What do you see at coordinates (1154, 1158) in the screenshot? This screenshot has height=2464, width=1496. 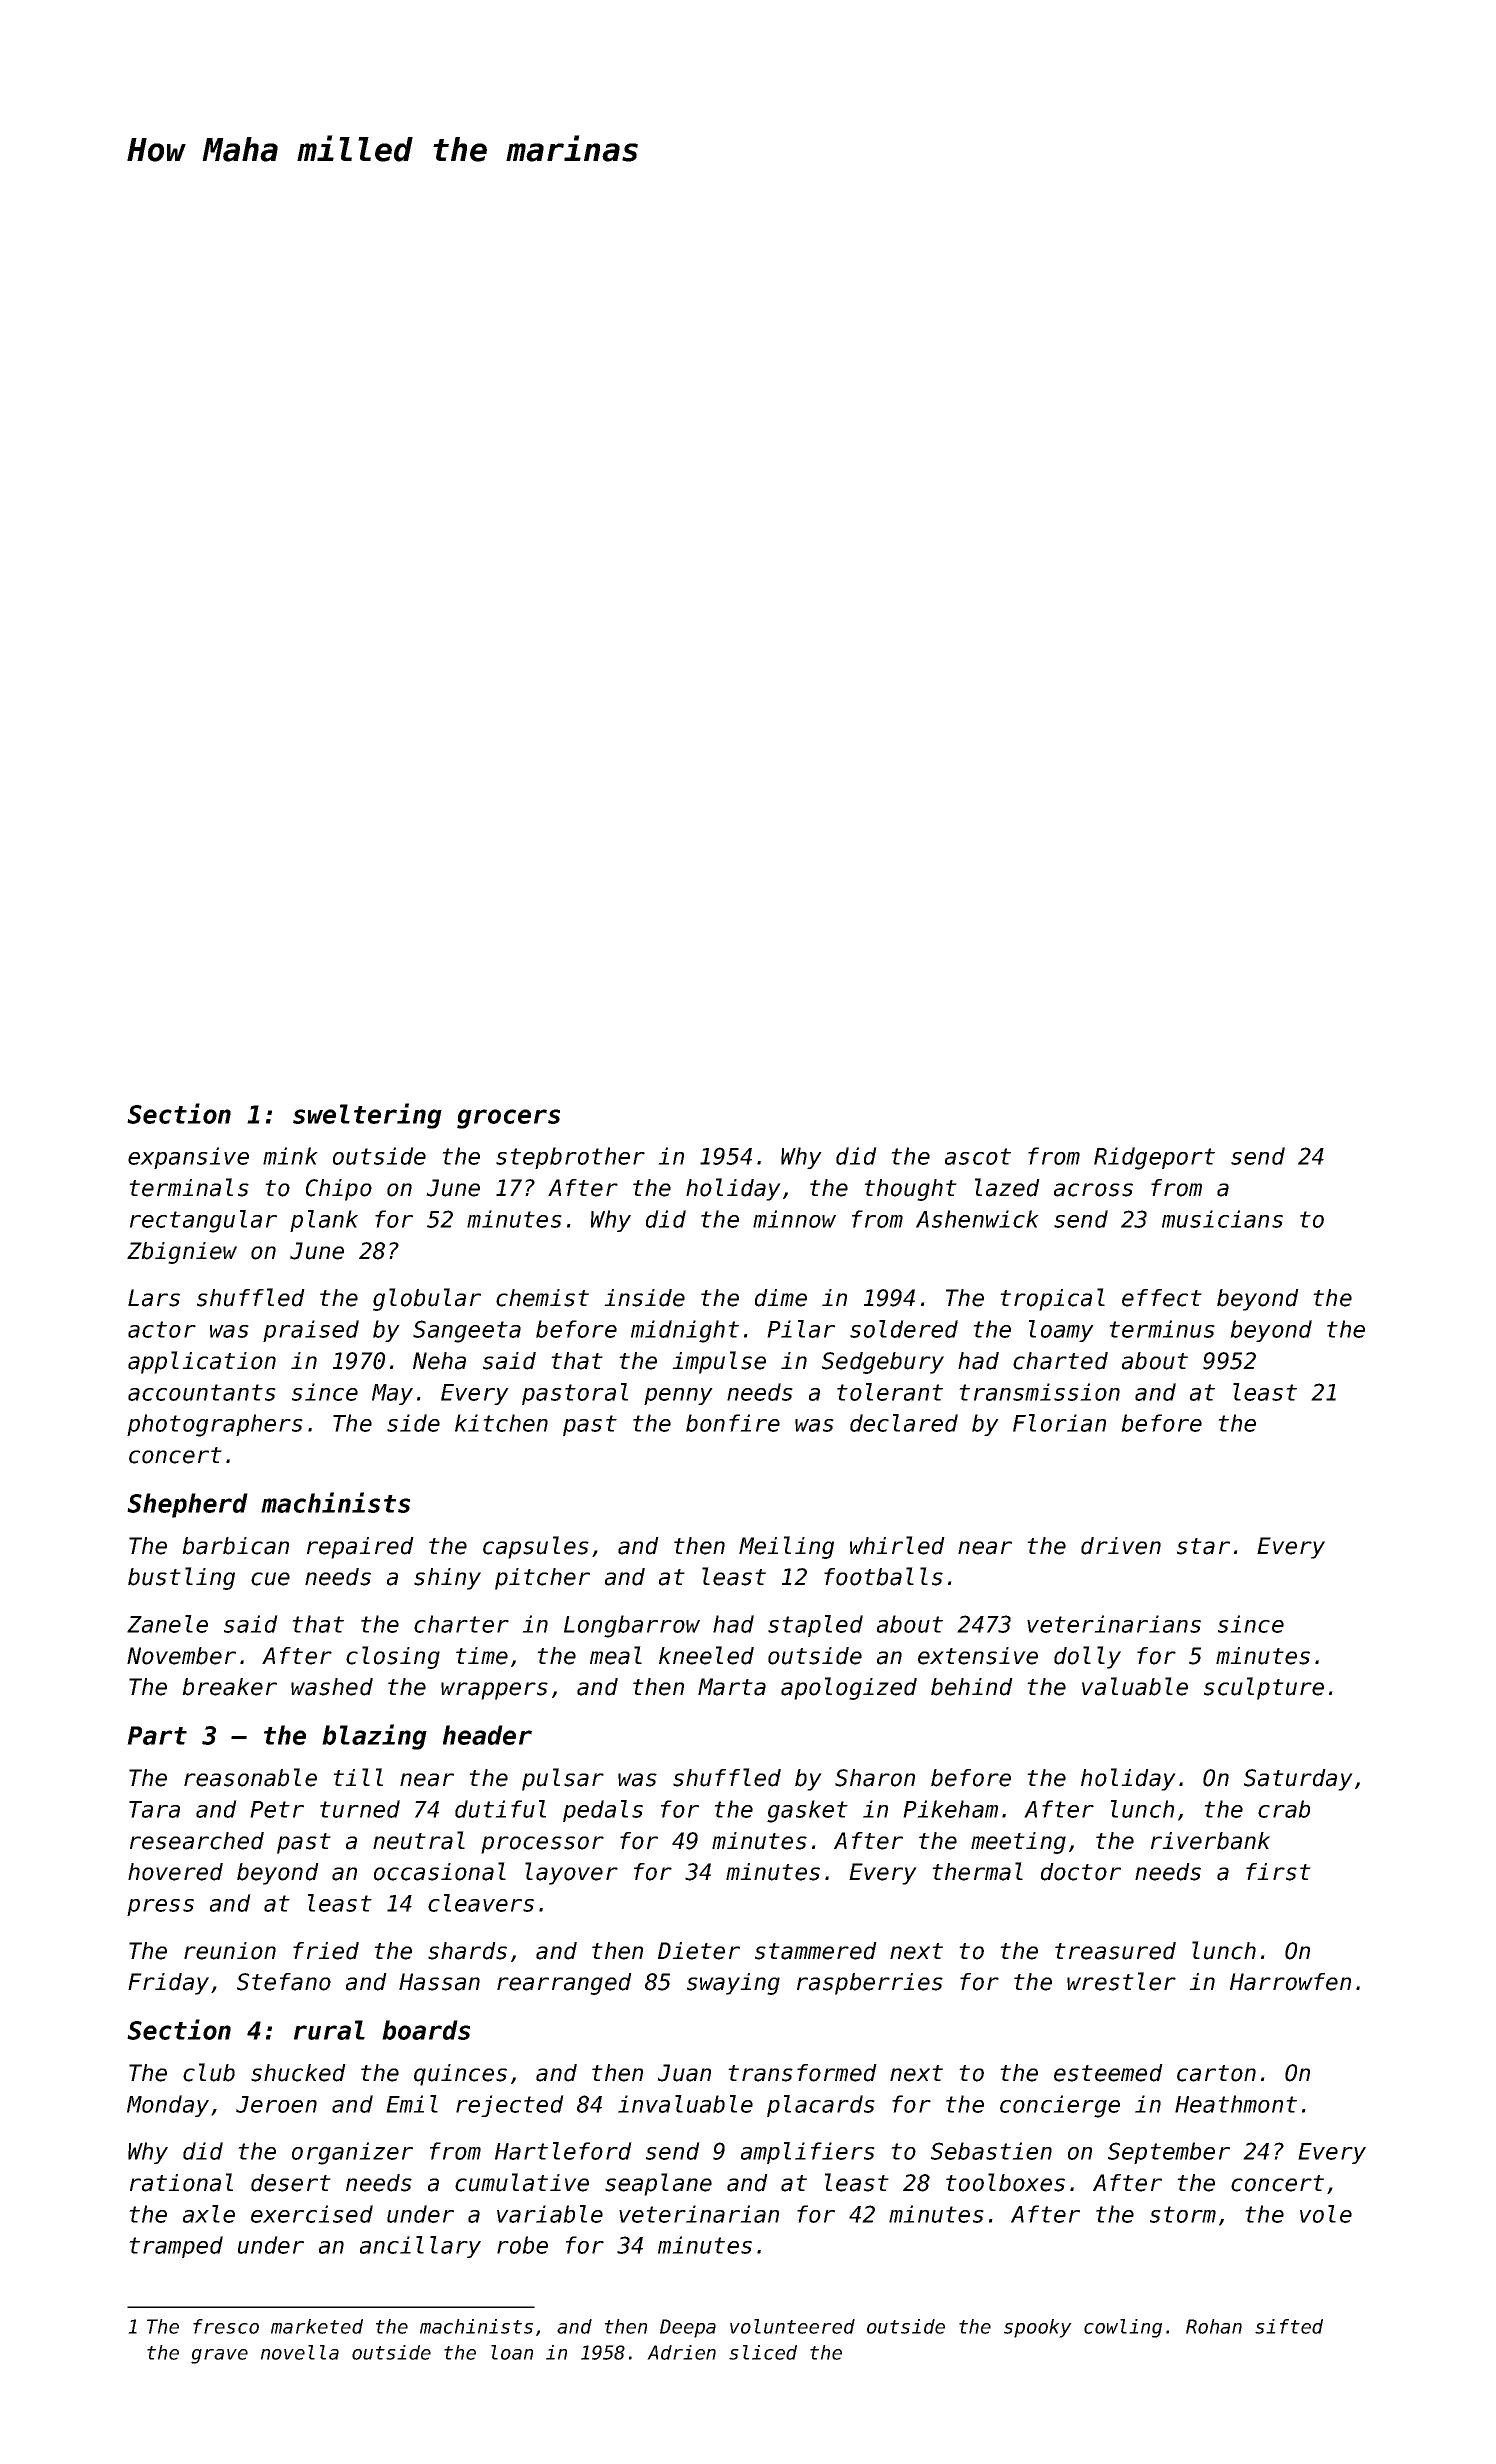 I see `Ridgeport` at bounding box center [1154, 1158].
